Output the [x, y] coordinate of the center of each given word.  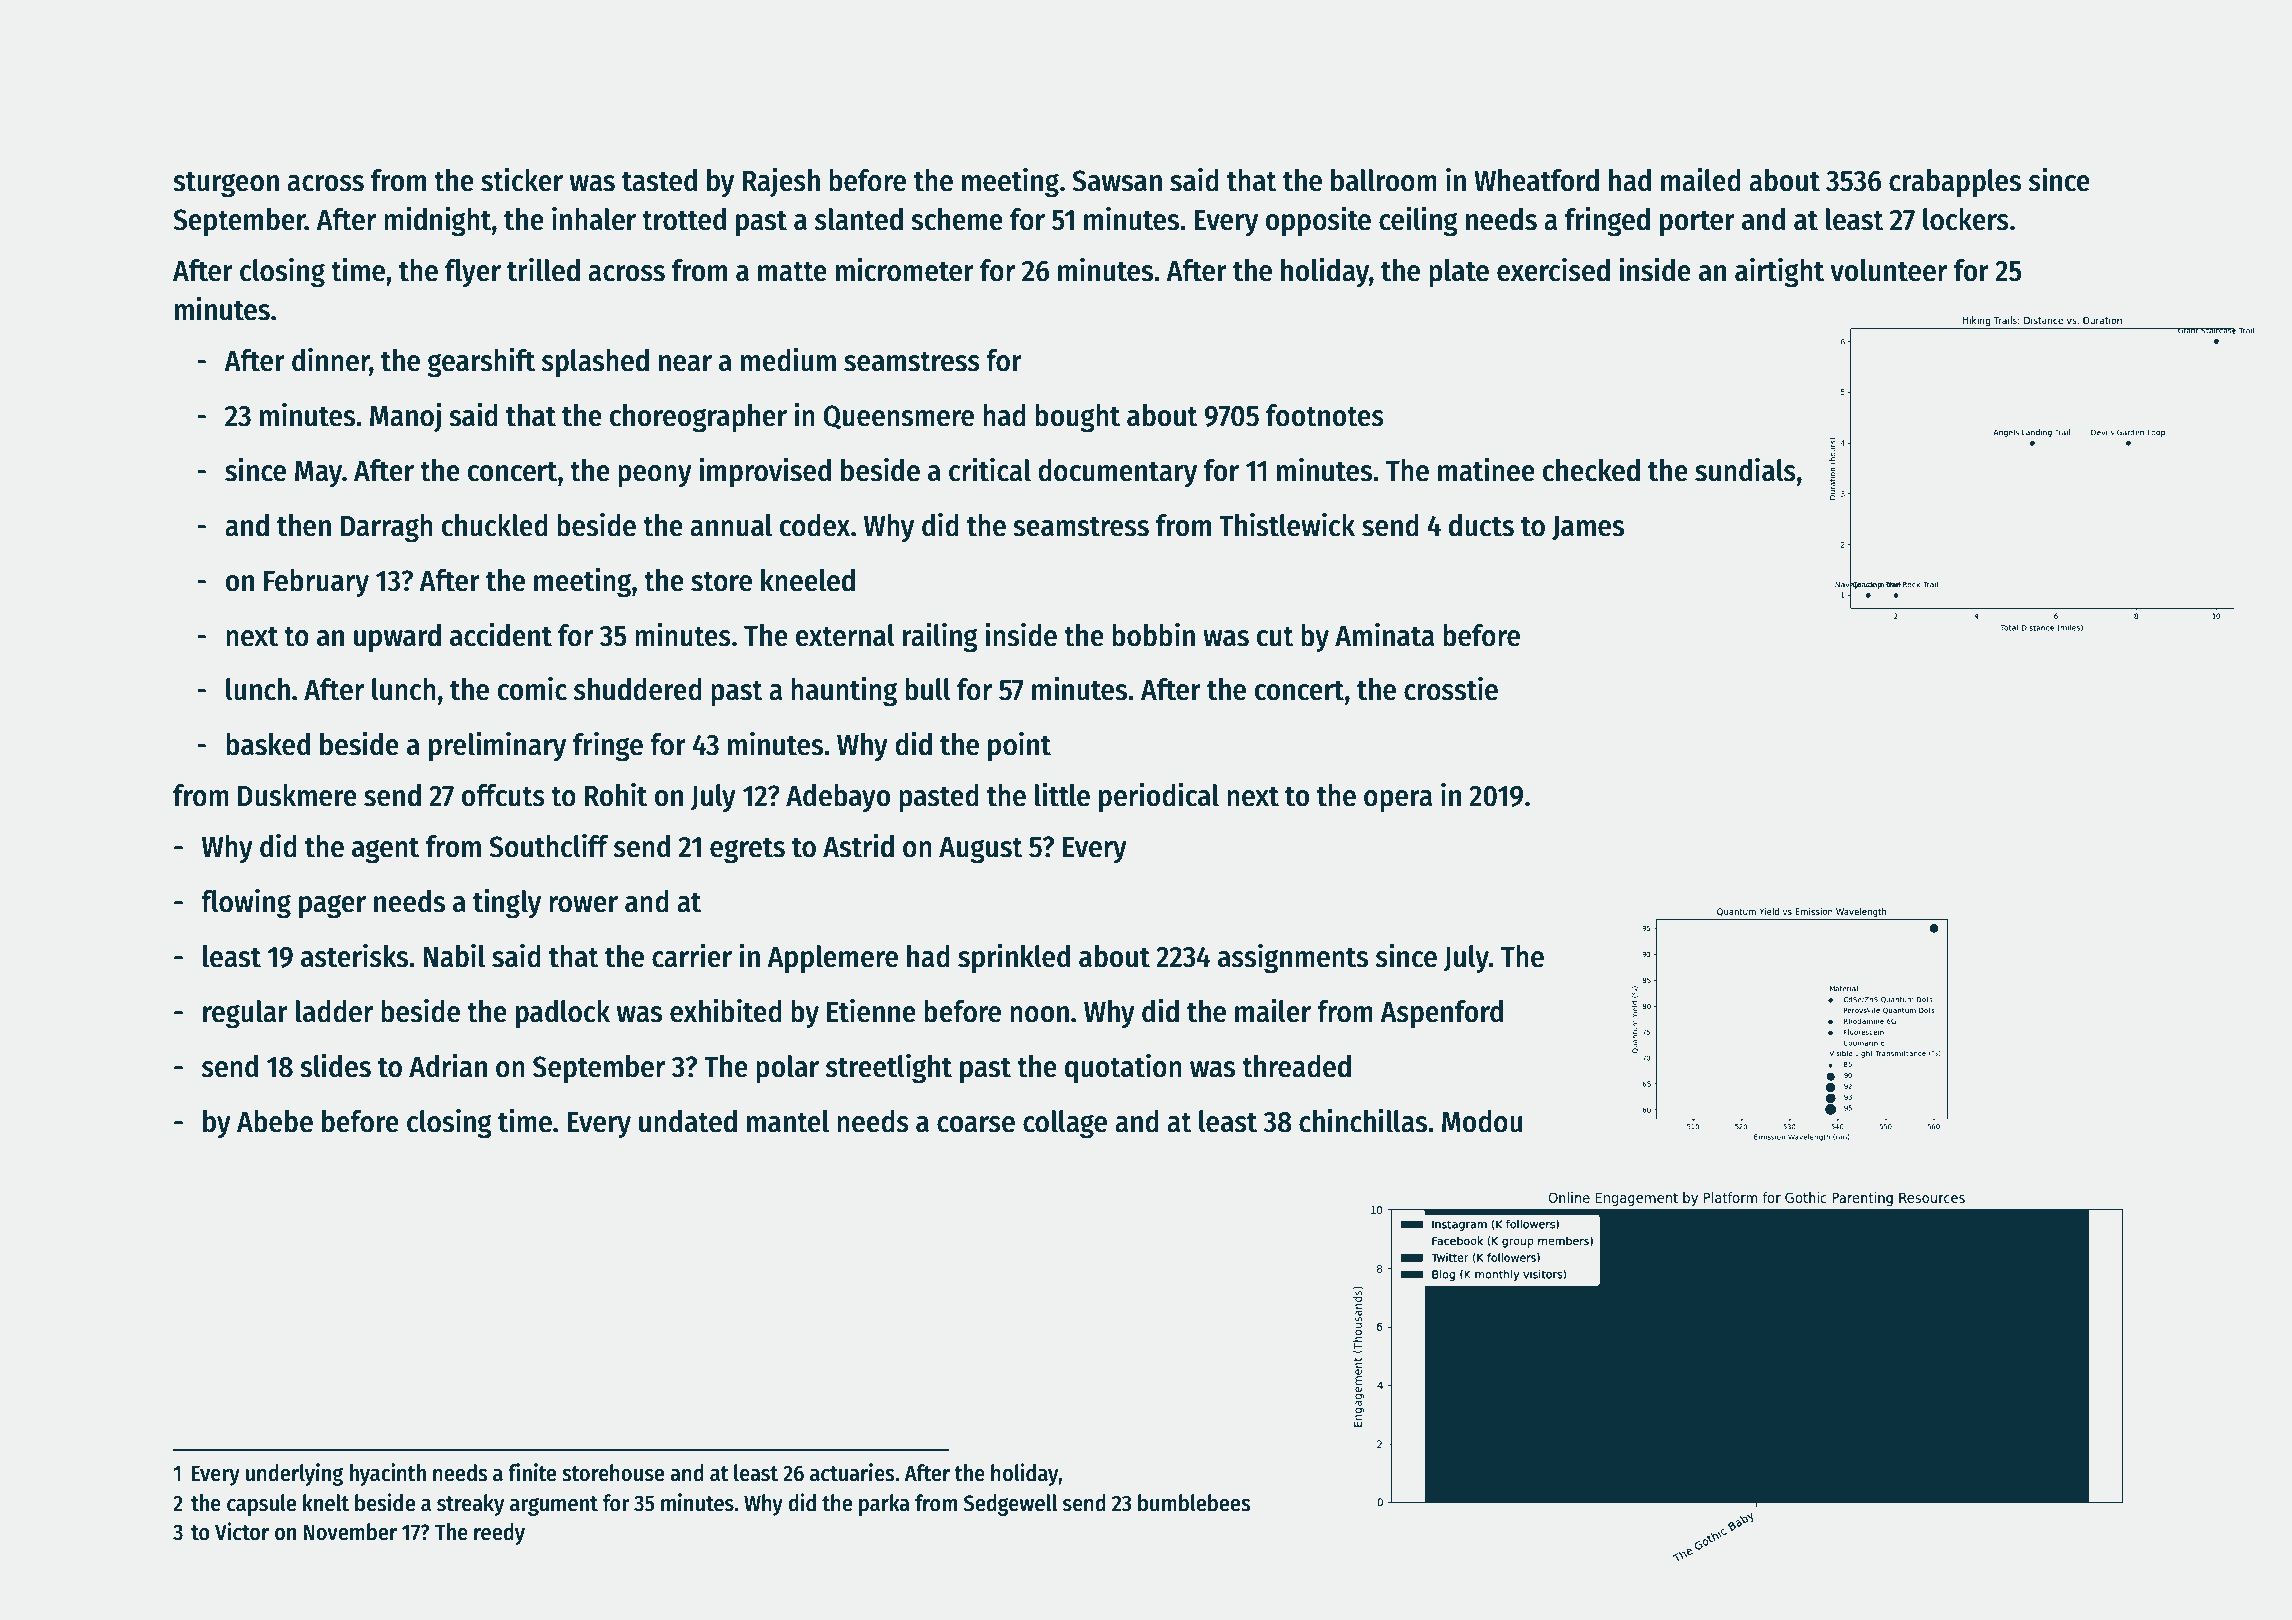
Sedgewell [1010, 1505]
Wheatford [1536, 180]
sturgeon [226, 184]
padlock [563, 1014]
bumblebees [1194, 1503]
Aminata [1384, 634]
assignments [1293, 958]
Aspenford [1441, 1014]
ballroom [1384, 180]
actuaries [852, 1472]
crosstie [1451, 688]
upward [397, 638]
